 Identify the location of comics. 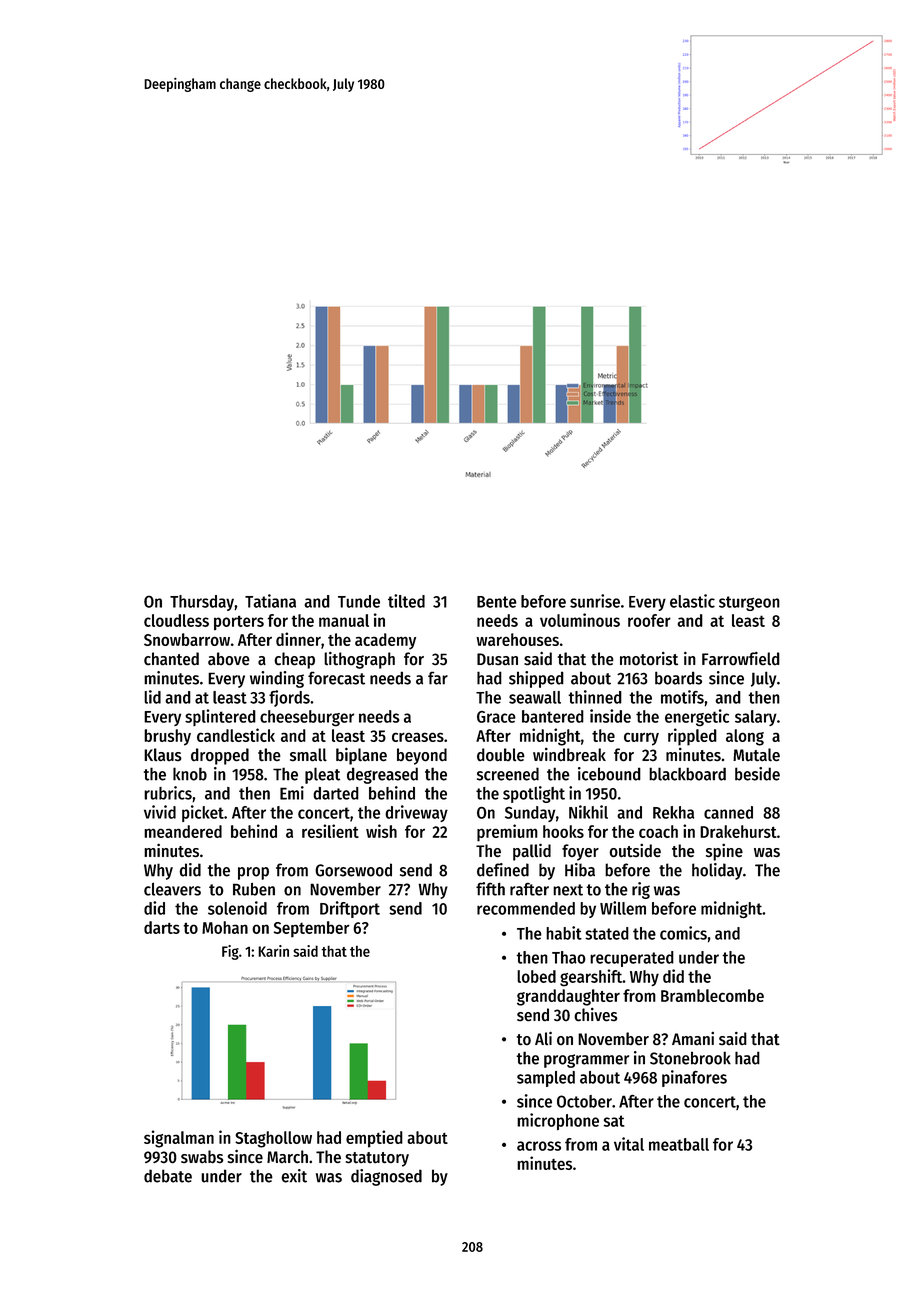
(683, 933).
